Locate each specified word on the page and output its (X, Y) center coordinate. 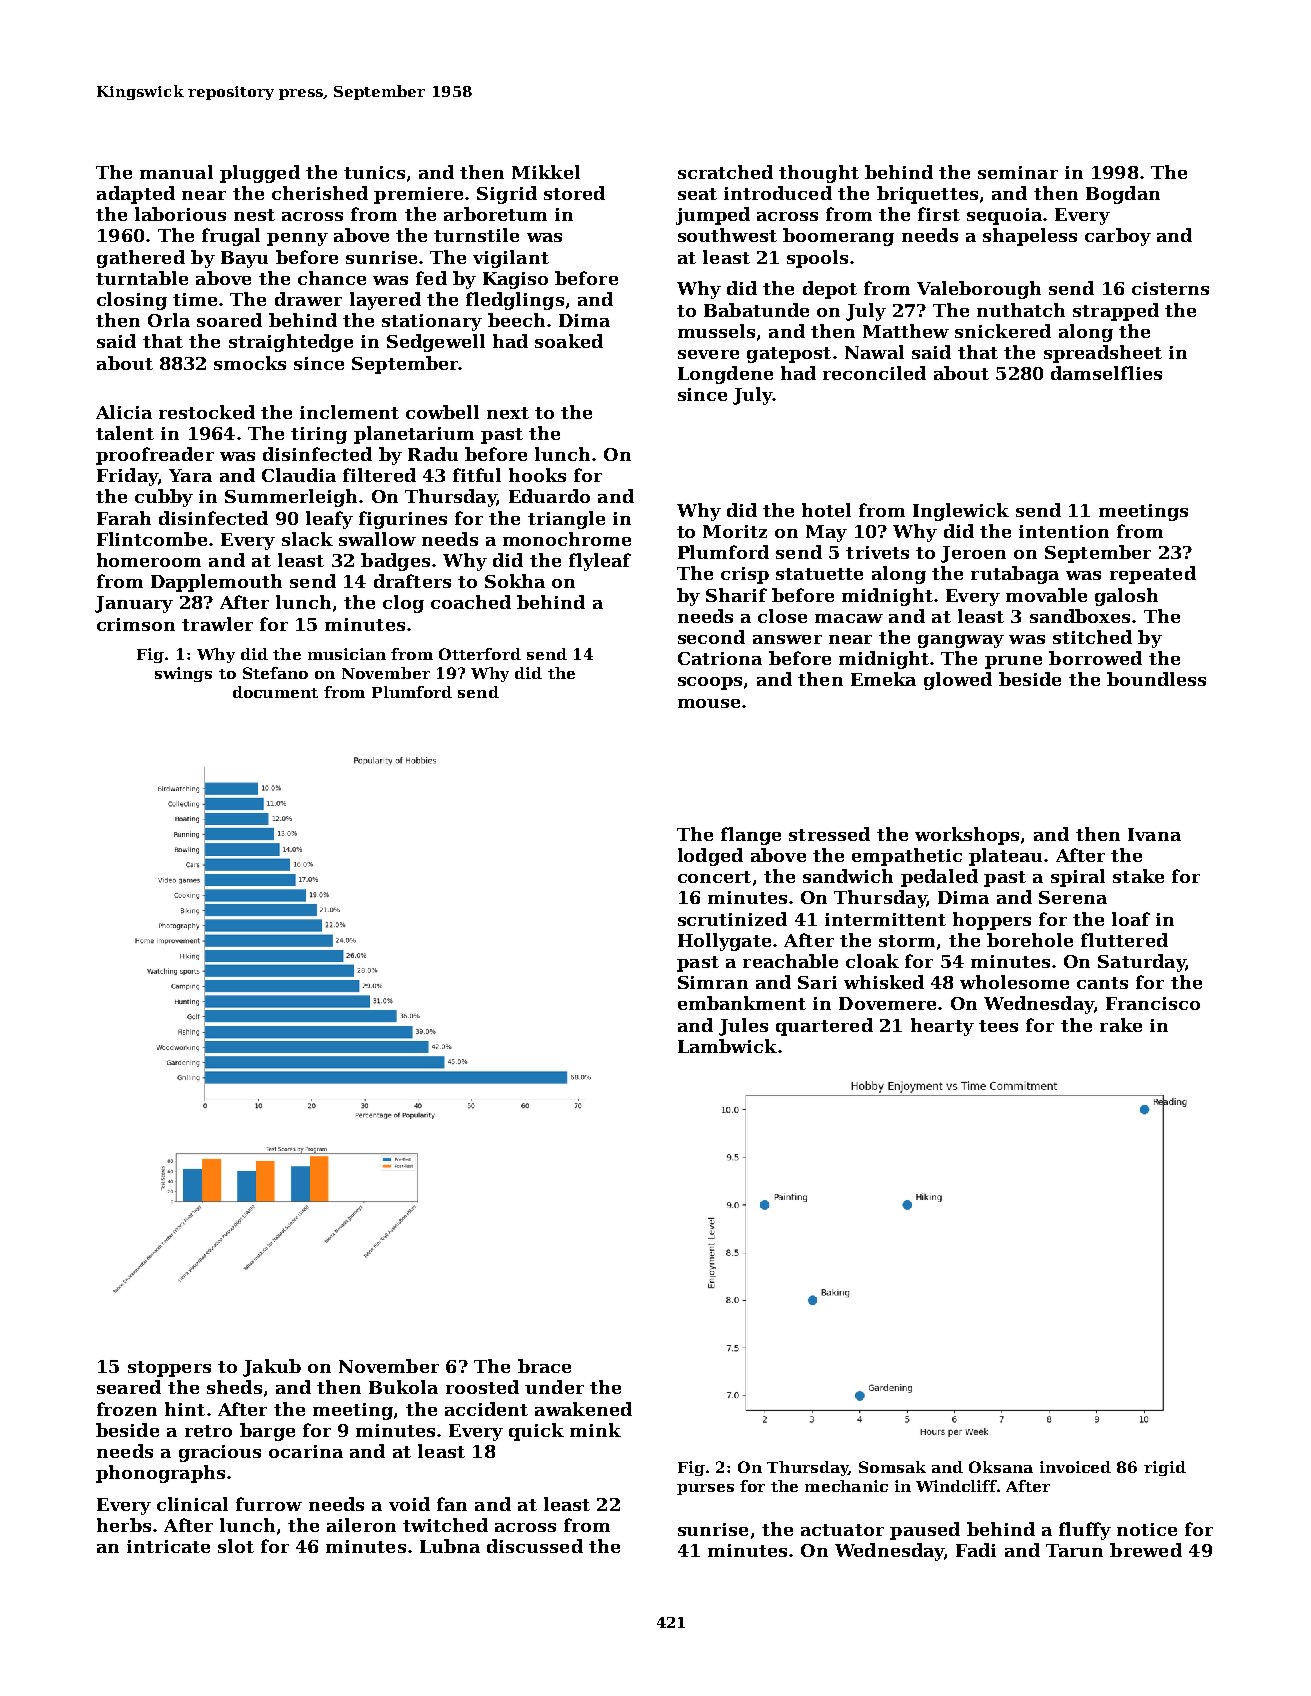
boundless (1156, 679)
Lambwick (727, 1046)
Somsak (892, 1467)
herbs (124, 1525)
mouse (709, 703)
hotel (826, 510)
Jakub (272, 1368)
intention (1064, 531)
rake (1121, 1025)
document (275, 692)
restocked (207, 412)
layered (385, 301)
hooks (537, 475)
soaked (569, 341)
